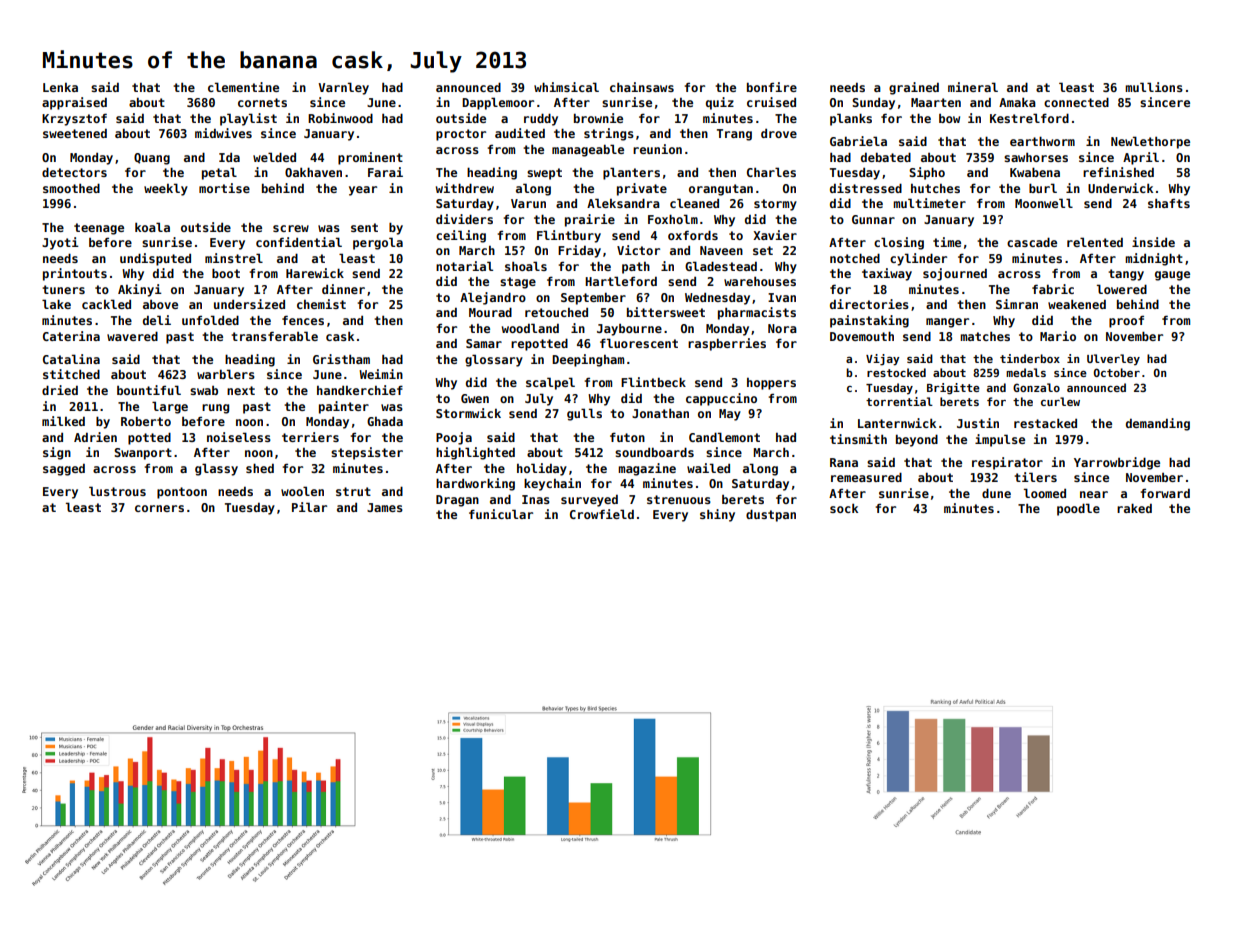 The image size is (1233, 952). I want to click on chainsaws, so click(642, 87).
